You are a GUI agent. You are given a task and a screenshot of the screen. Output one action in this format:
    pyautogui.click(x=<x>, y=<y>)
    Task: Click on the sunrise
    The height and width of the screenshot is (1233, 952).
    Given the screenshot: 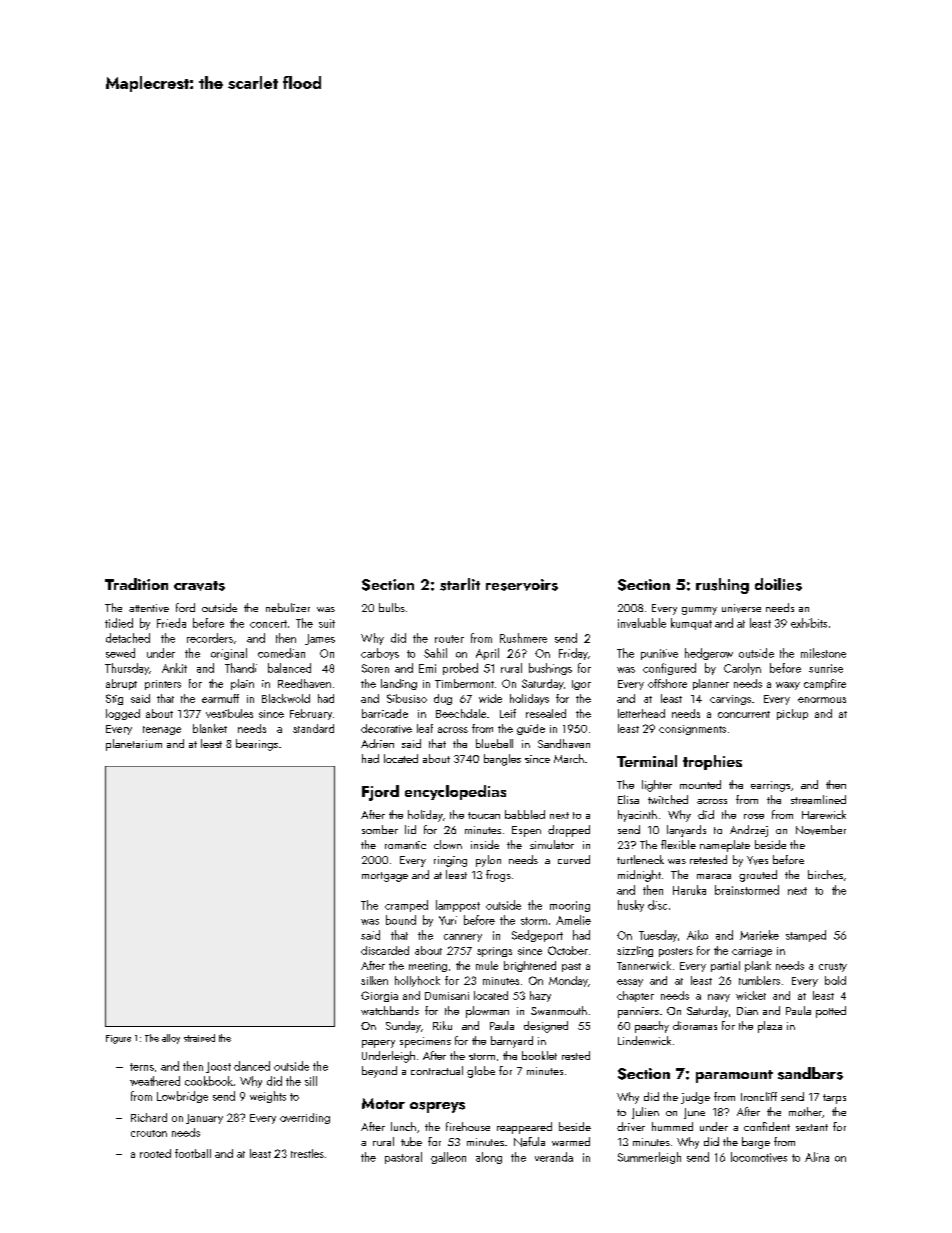 What is the action you would take?
    pyautogui.click(x=826, y=668)
